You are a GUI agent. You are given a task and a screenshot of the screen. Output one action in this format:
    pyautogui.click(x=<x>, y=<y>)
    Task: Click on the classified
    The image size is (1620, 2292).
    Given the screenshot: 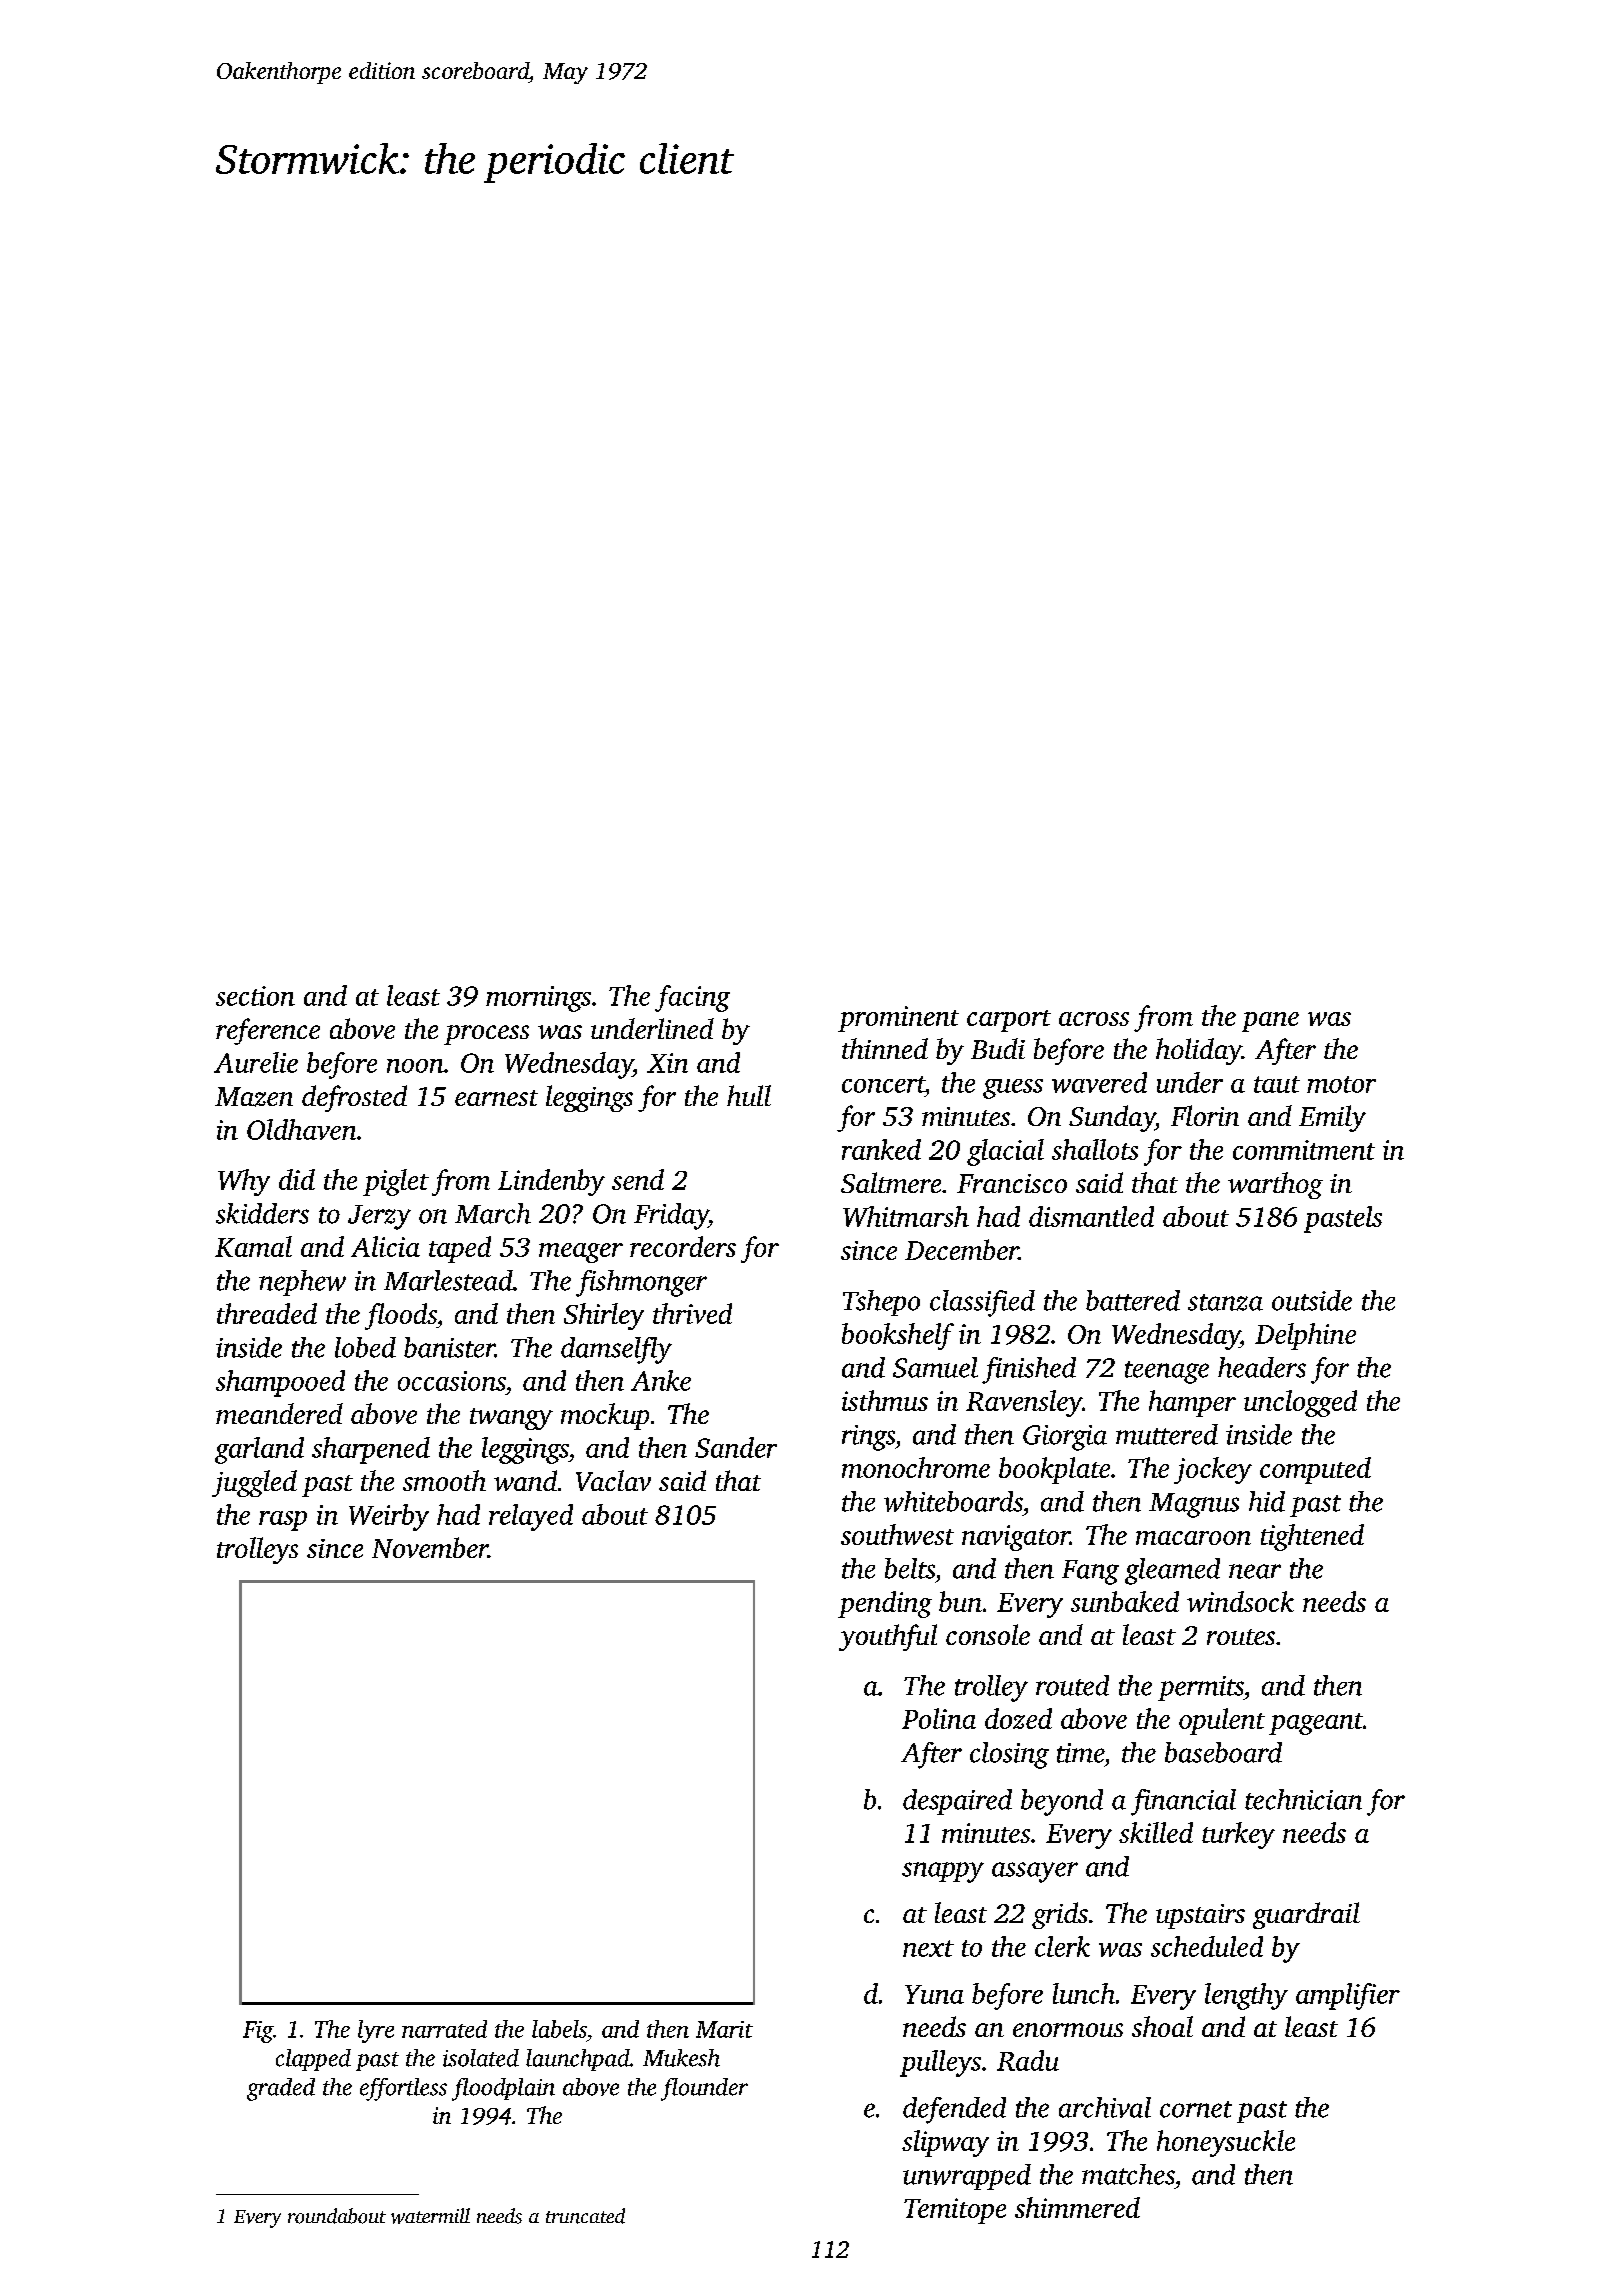 What is the action you would take?
    pyautogui.click(x=982, y=1303)
